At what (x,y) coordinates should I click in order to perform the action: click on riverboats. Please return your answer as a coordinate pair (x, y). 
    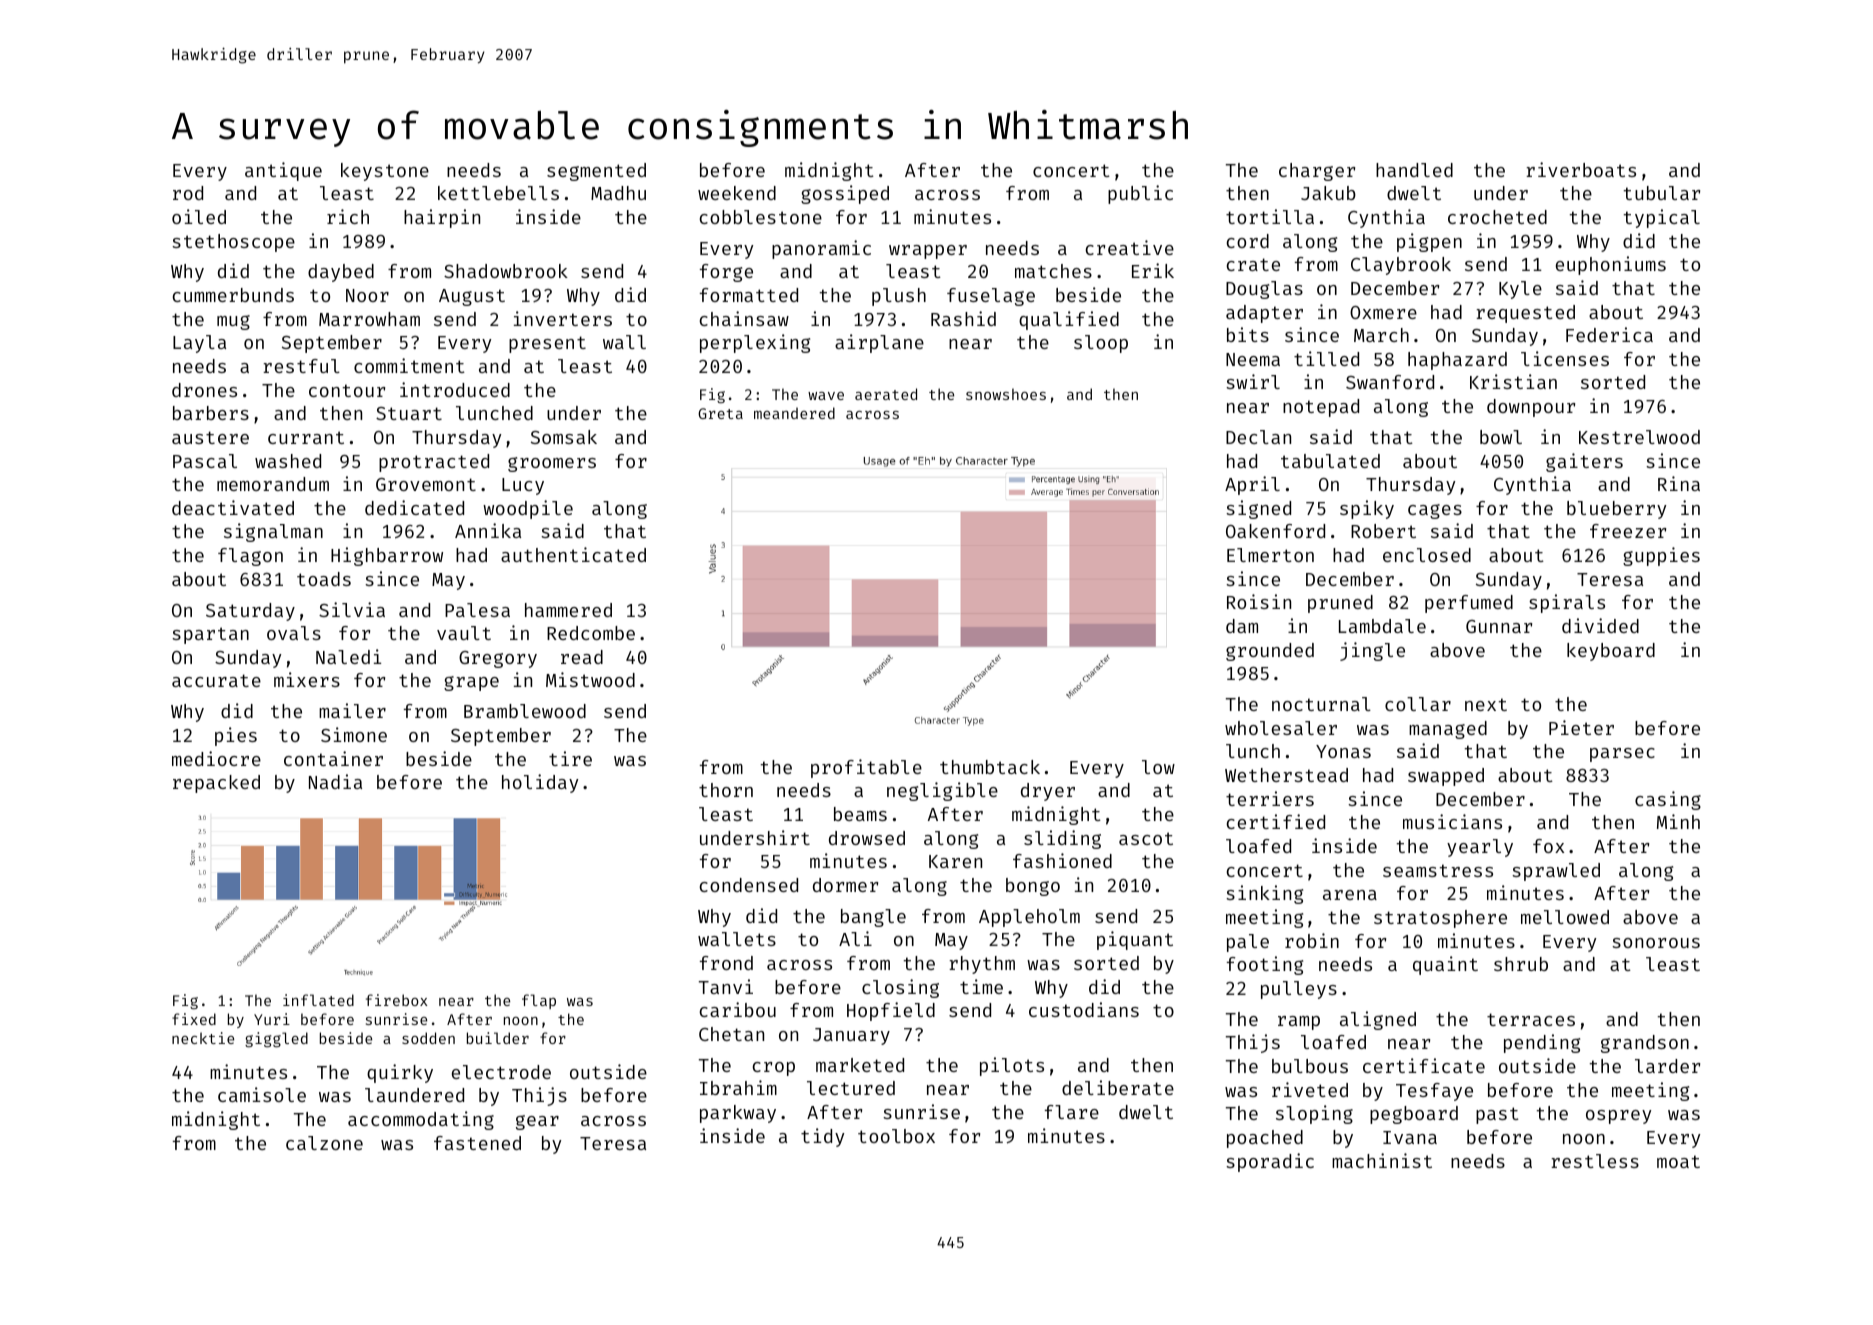
    Looking at the image, I should click on (1581, 169).
